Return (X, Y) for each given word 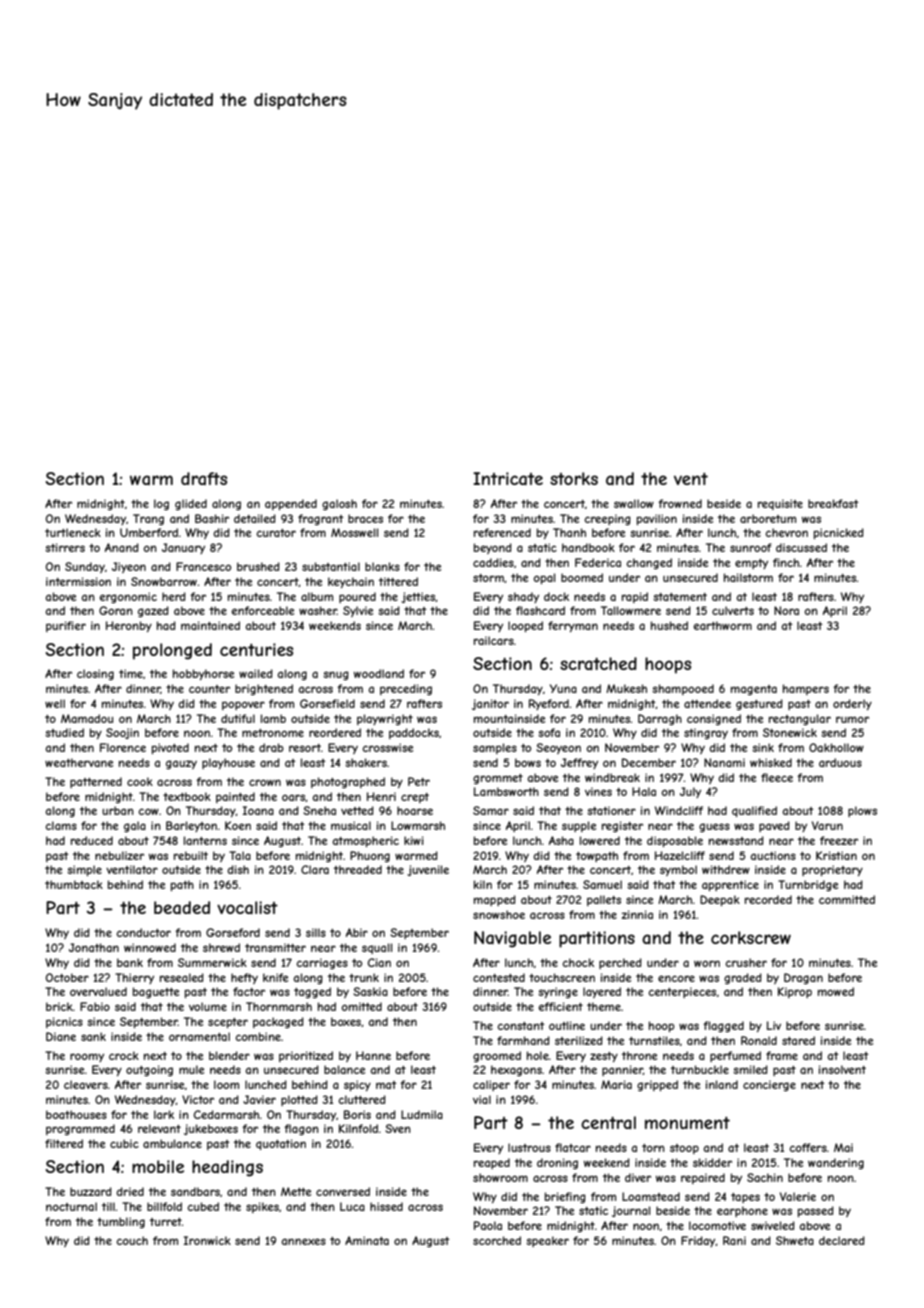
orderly (852, 704)
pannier (622, 1070)
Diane (61, 1036)
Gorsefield (327, 703)
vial (482, 1099)
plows (862, 811)
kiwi (414, 840)
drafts (204, 478)
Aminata (367, 1240)
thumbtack (74, 884)
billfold (164, 1206)
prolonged (172, 651)
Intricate (508, 478)
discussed (801, 547)
